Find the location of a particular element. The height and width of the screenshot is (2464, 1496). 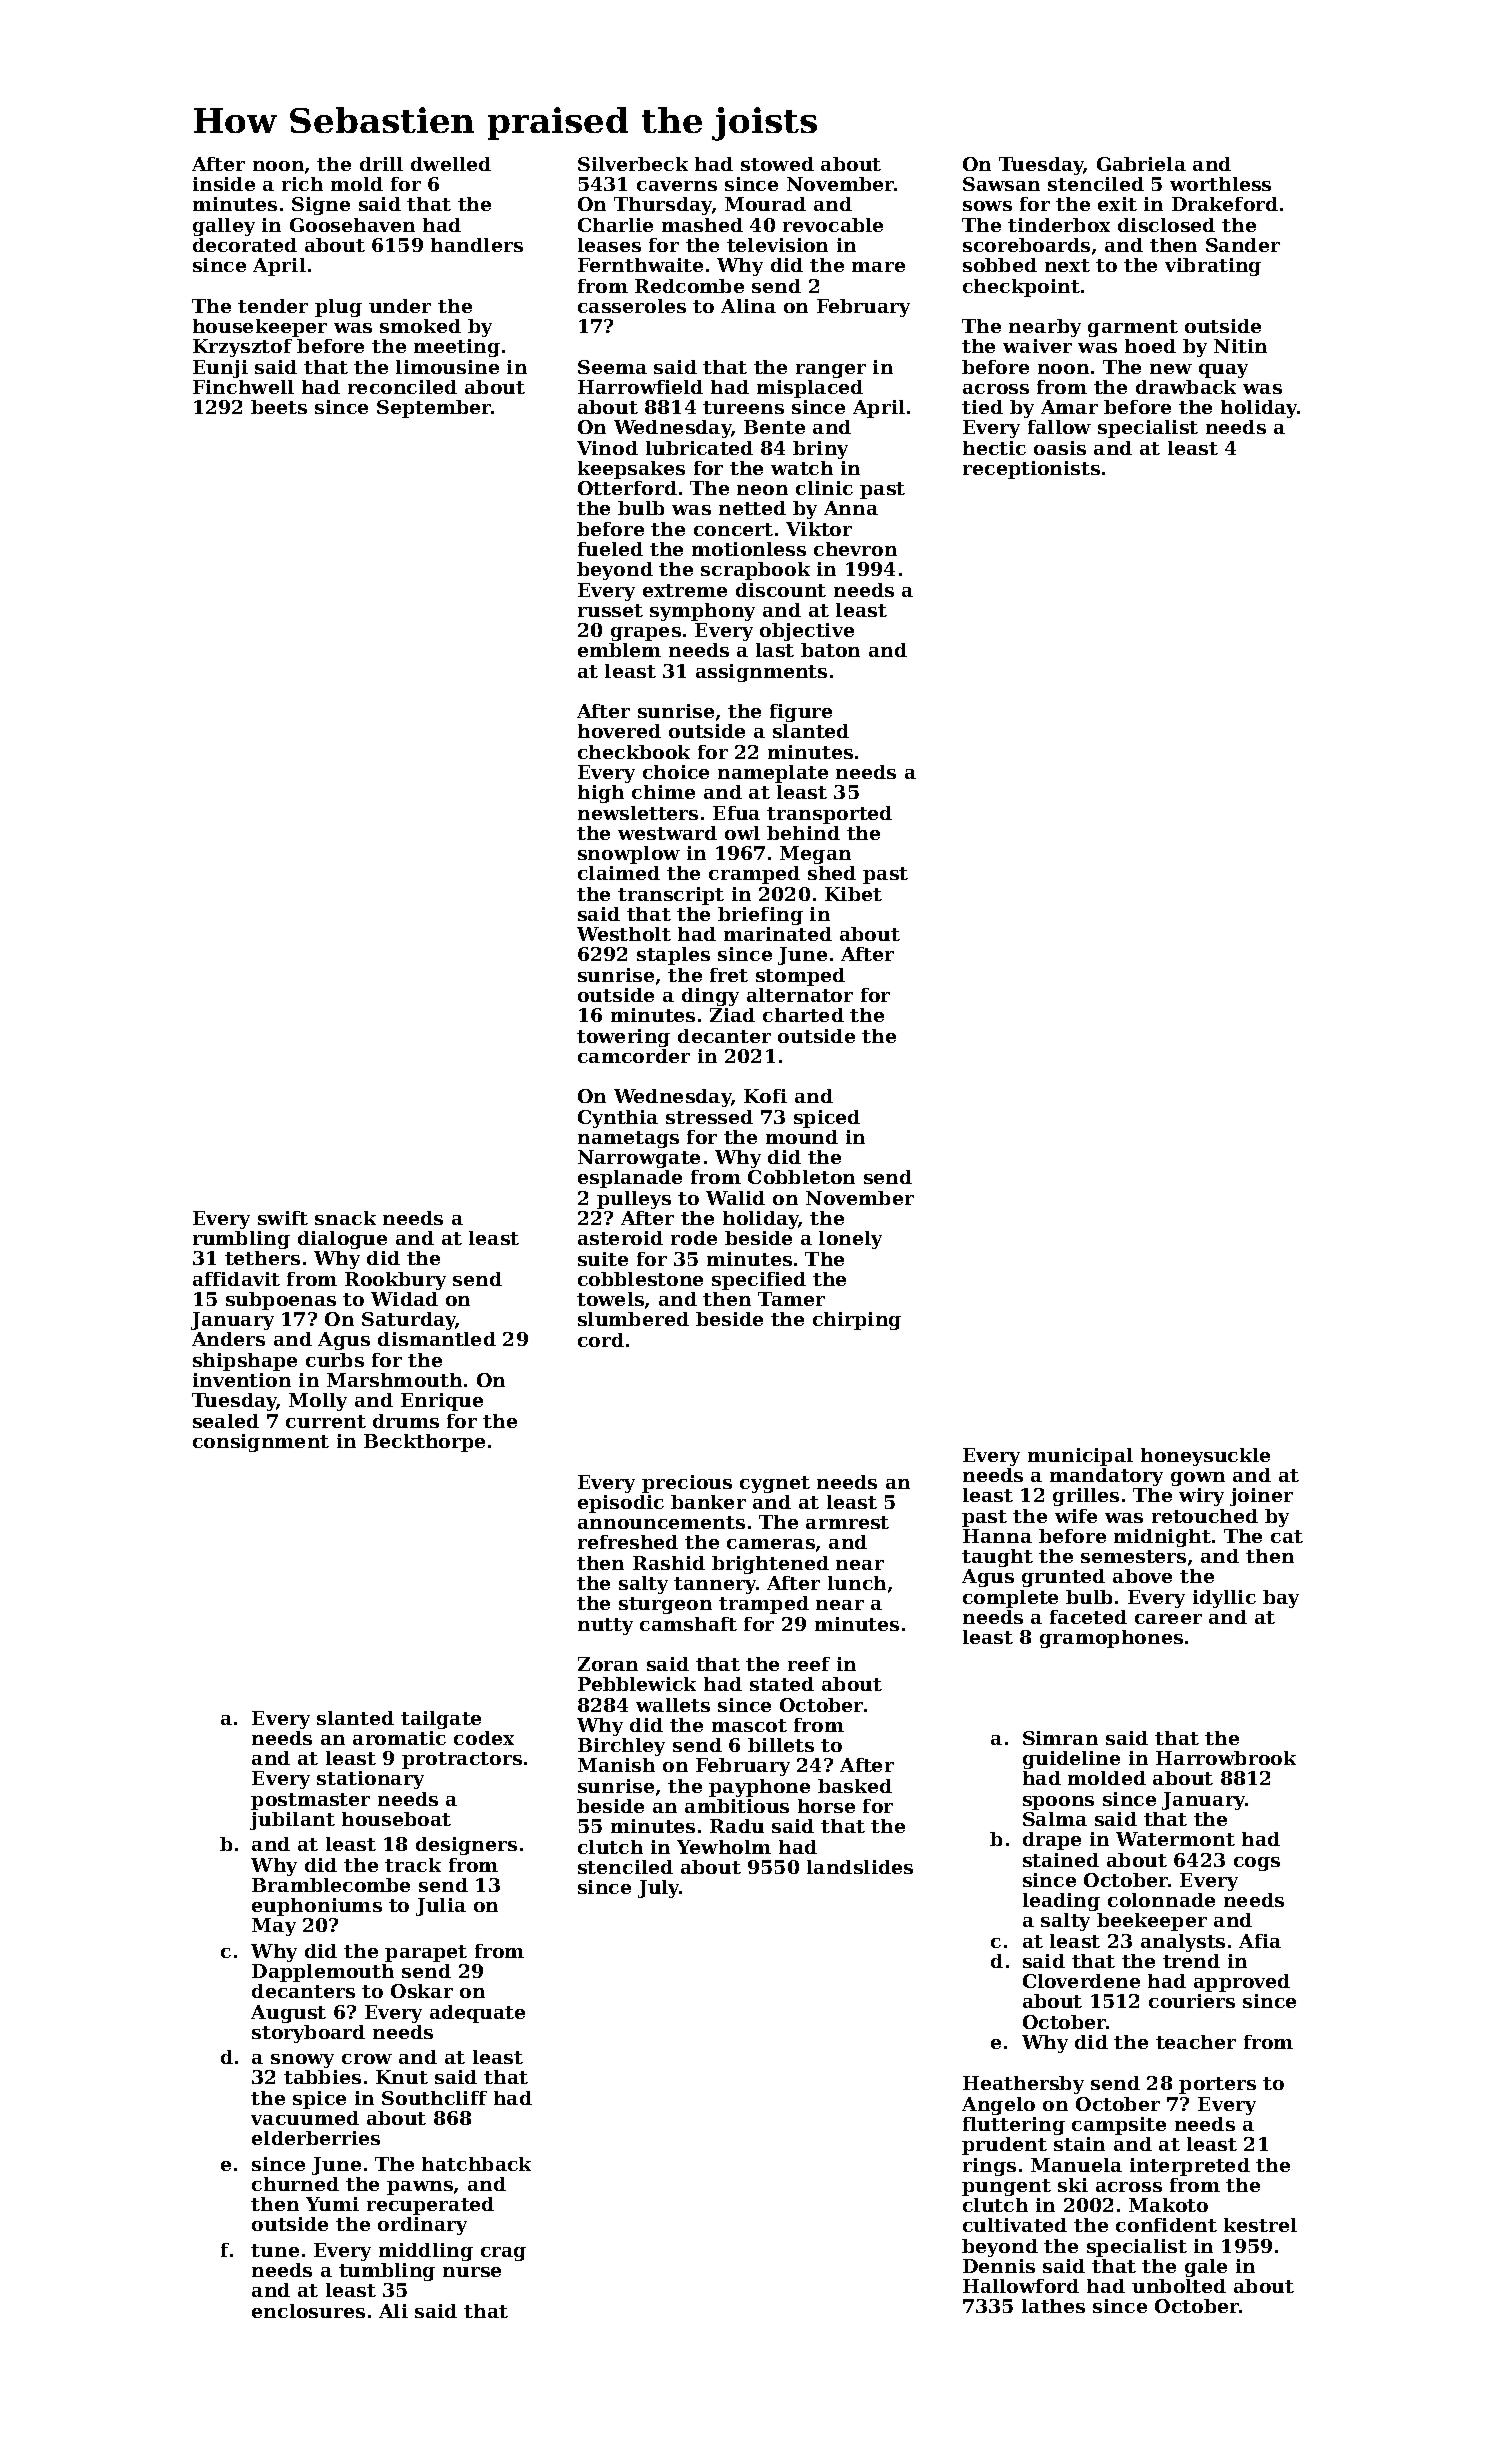

Alina is located at coordinates (748, 306).
